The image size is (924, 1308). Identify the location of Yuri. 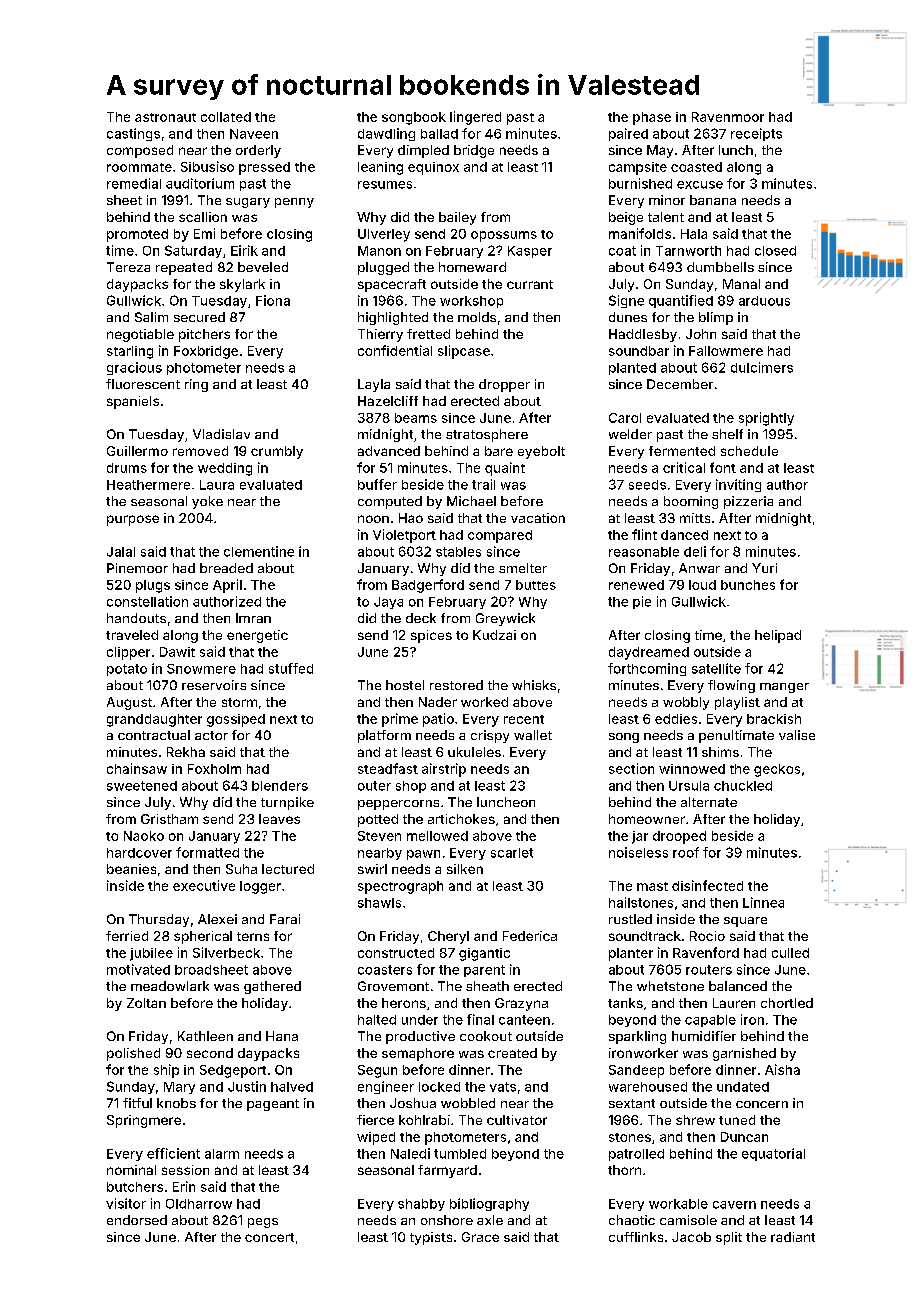
(764, 568).
